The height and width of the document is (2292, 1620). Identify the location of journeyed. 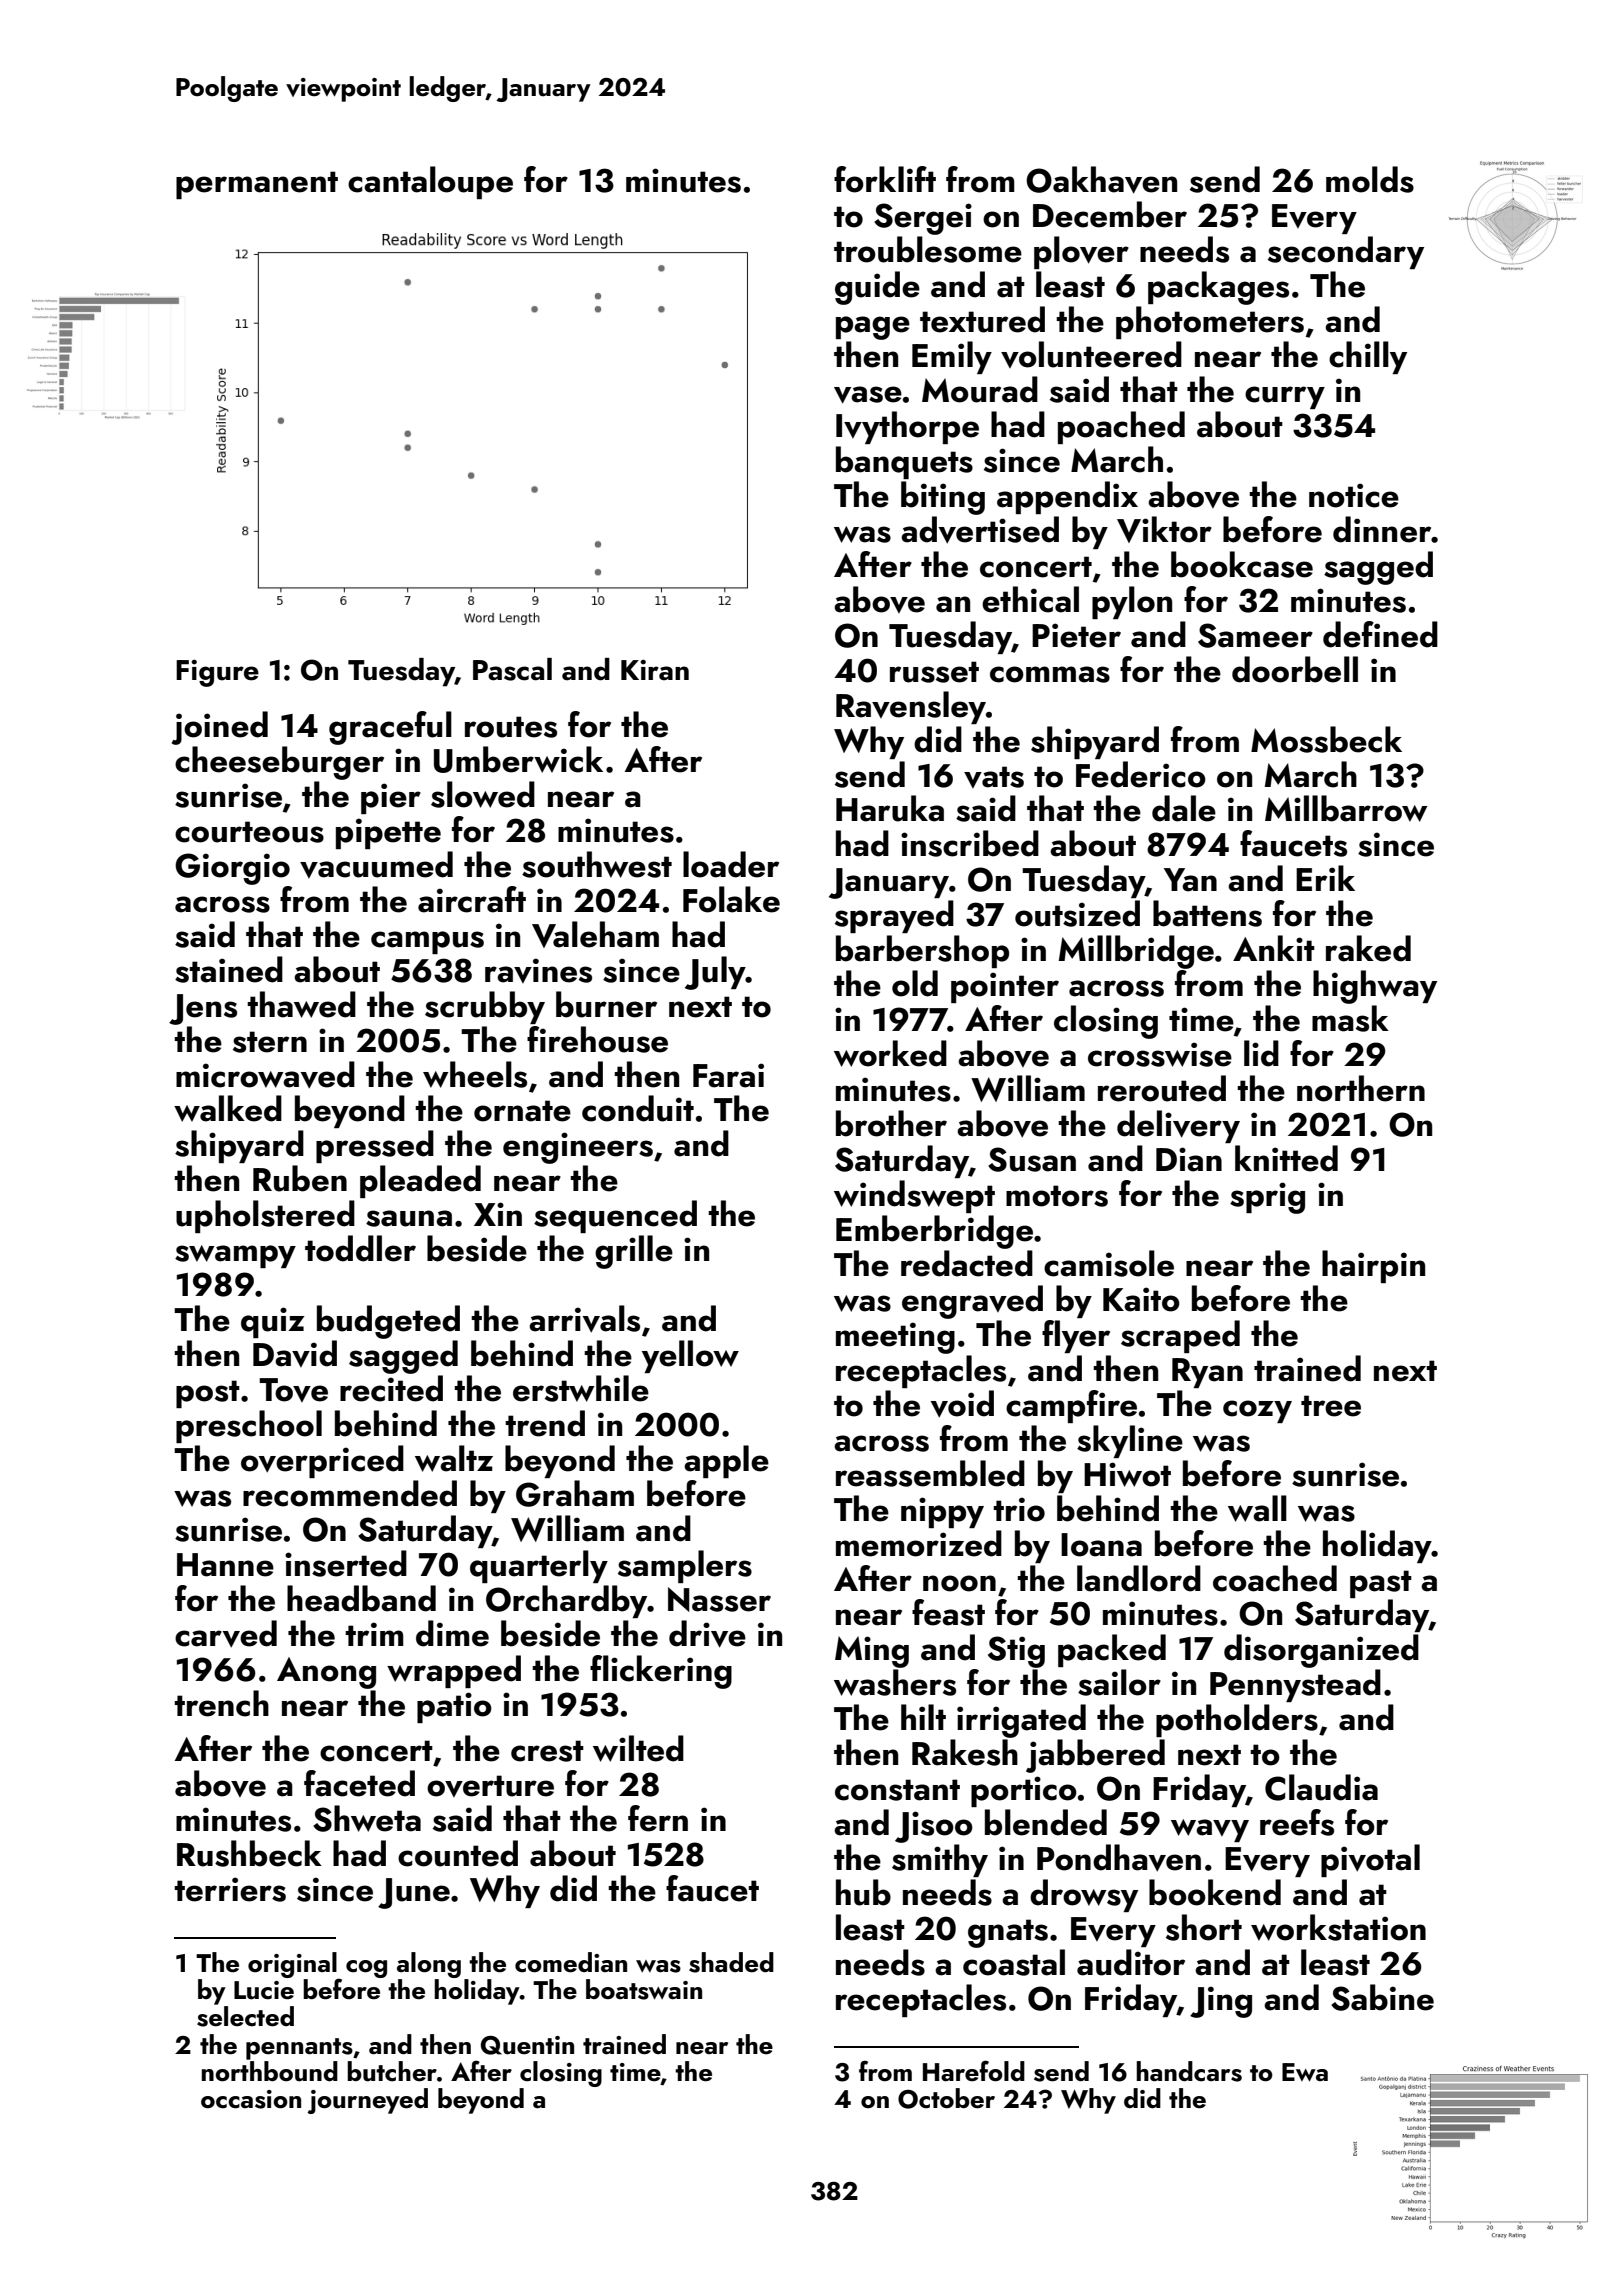
(367, 2101).
